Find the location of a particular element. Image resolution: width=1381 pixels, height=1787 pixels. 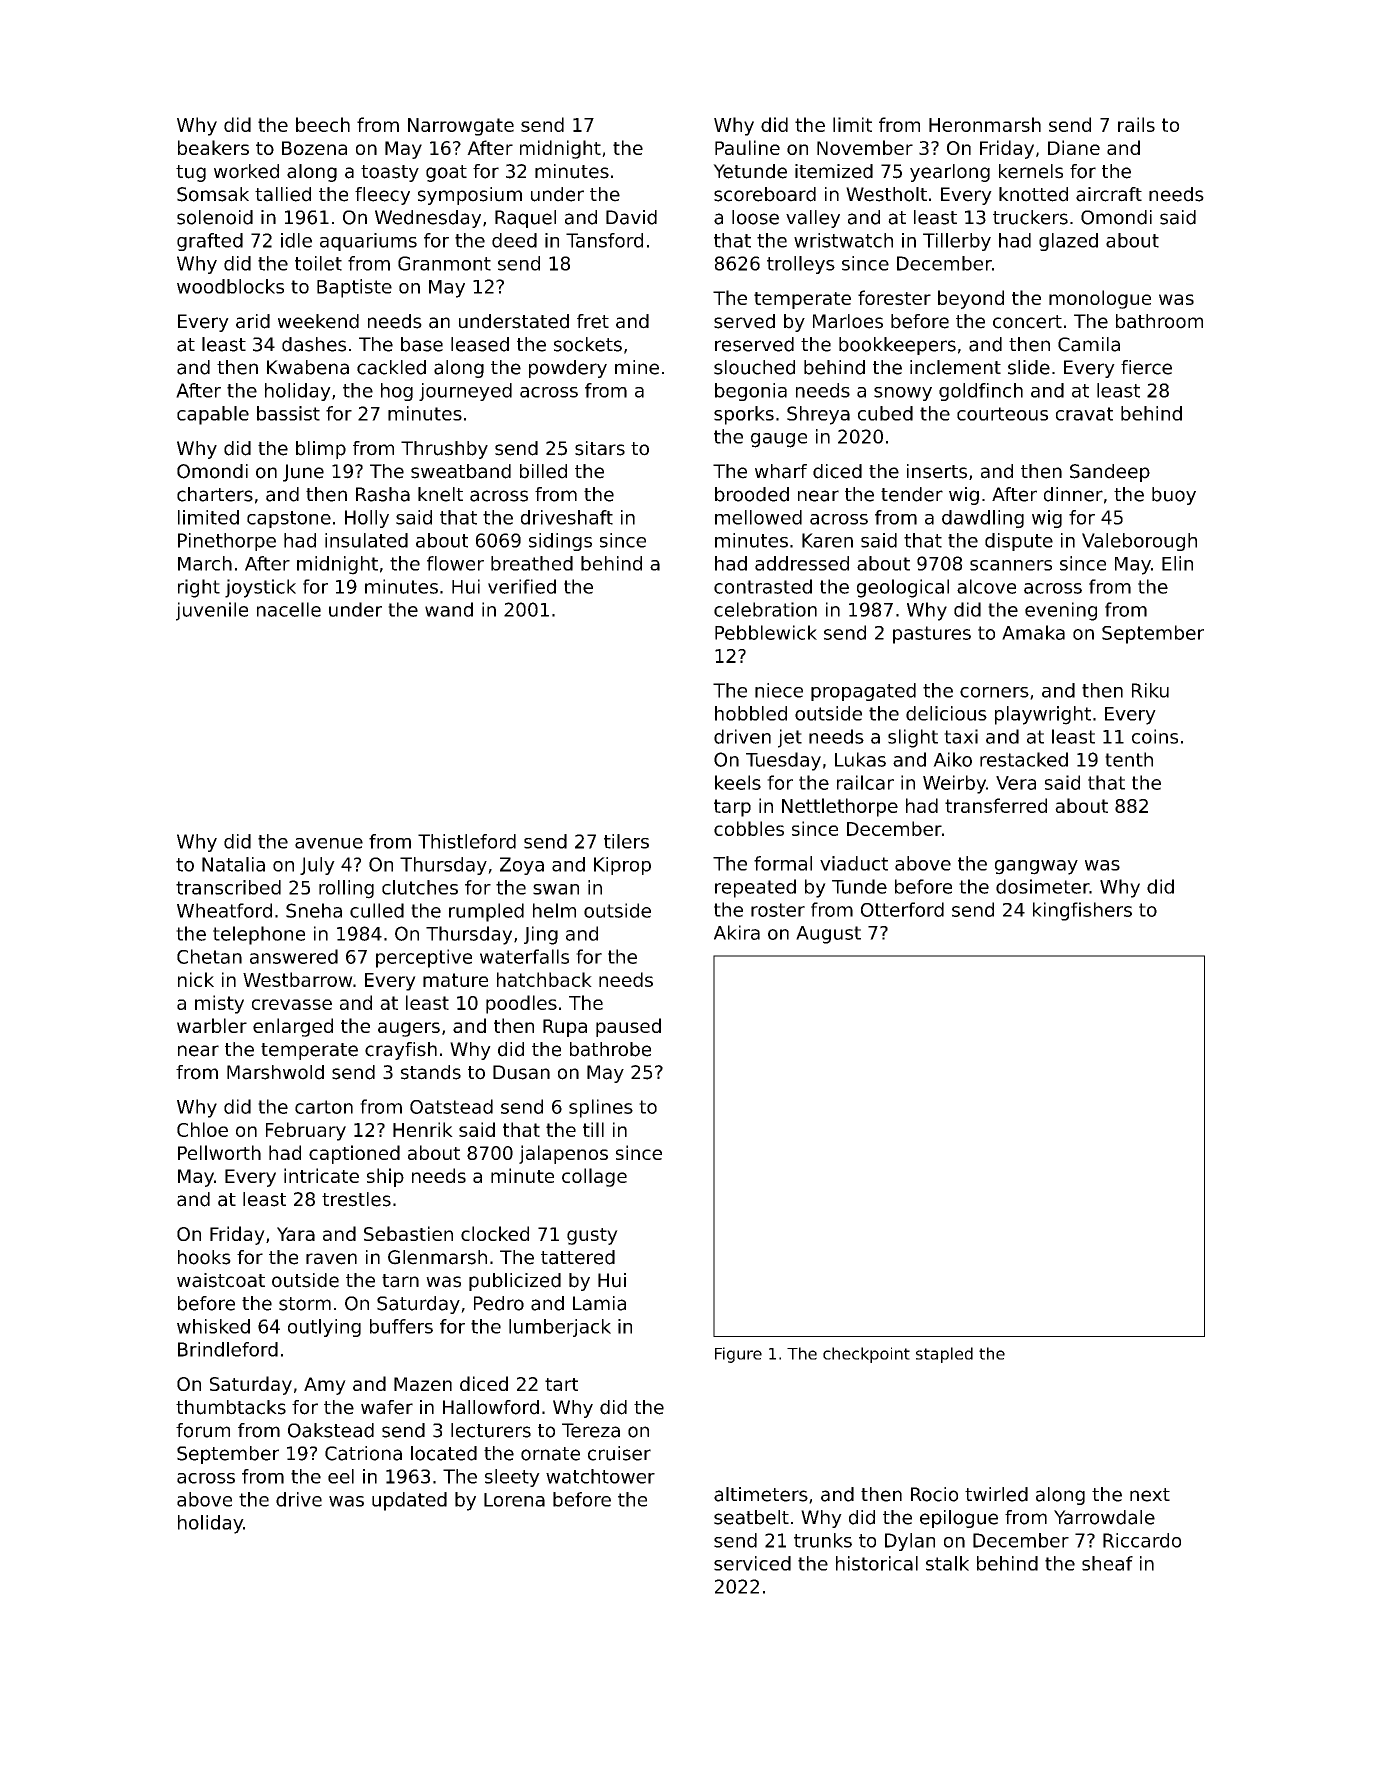

serviced is located at coordinates (752, 1563).
